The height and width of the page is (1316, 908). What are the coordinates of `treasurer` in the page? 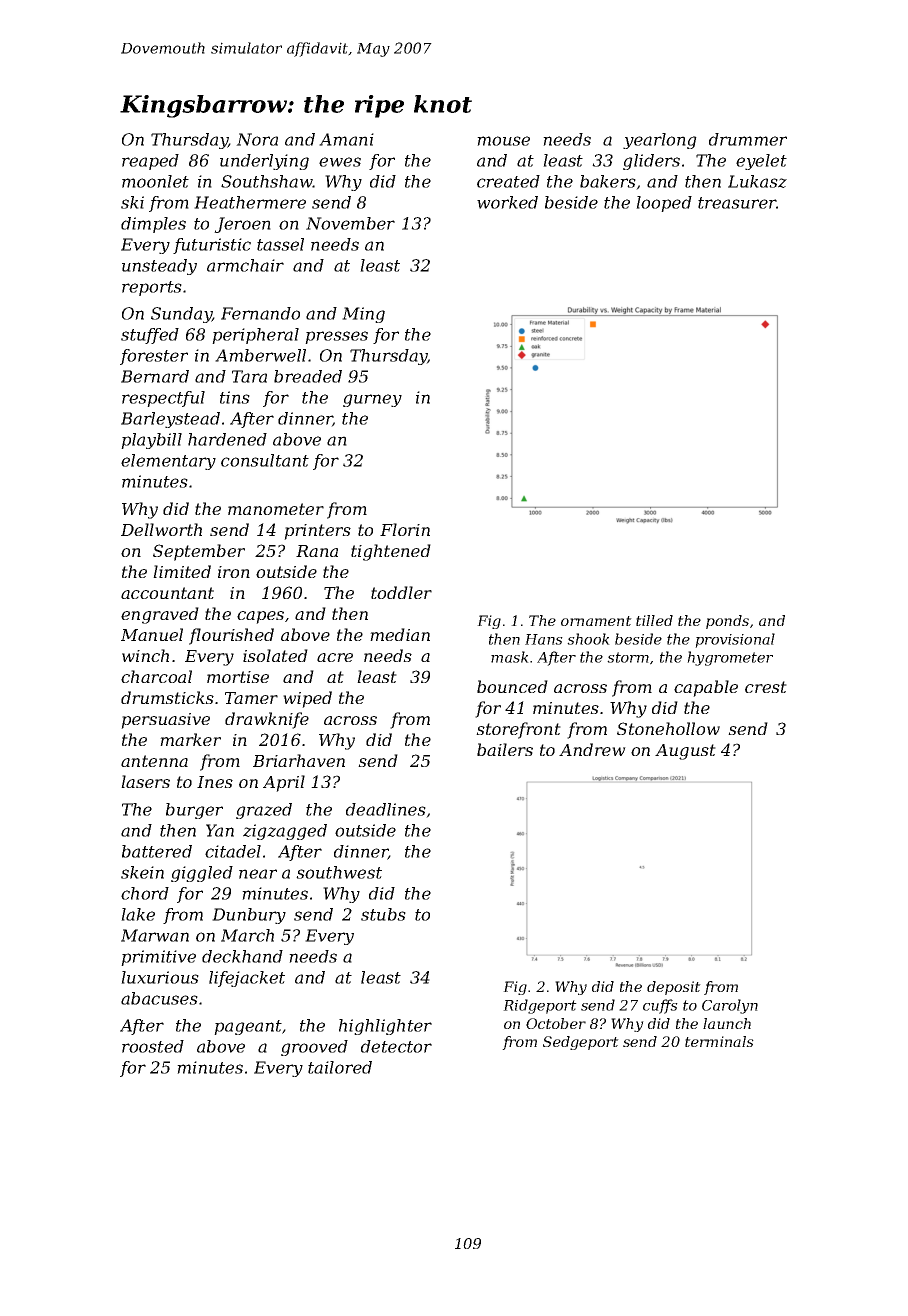 It's located at (737, 203).
